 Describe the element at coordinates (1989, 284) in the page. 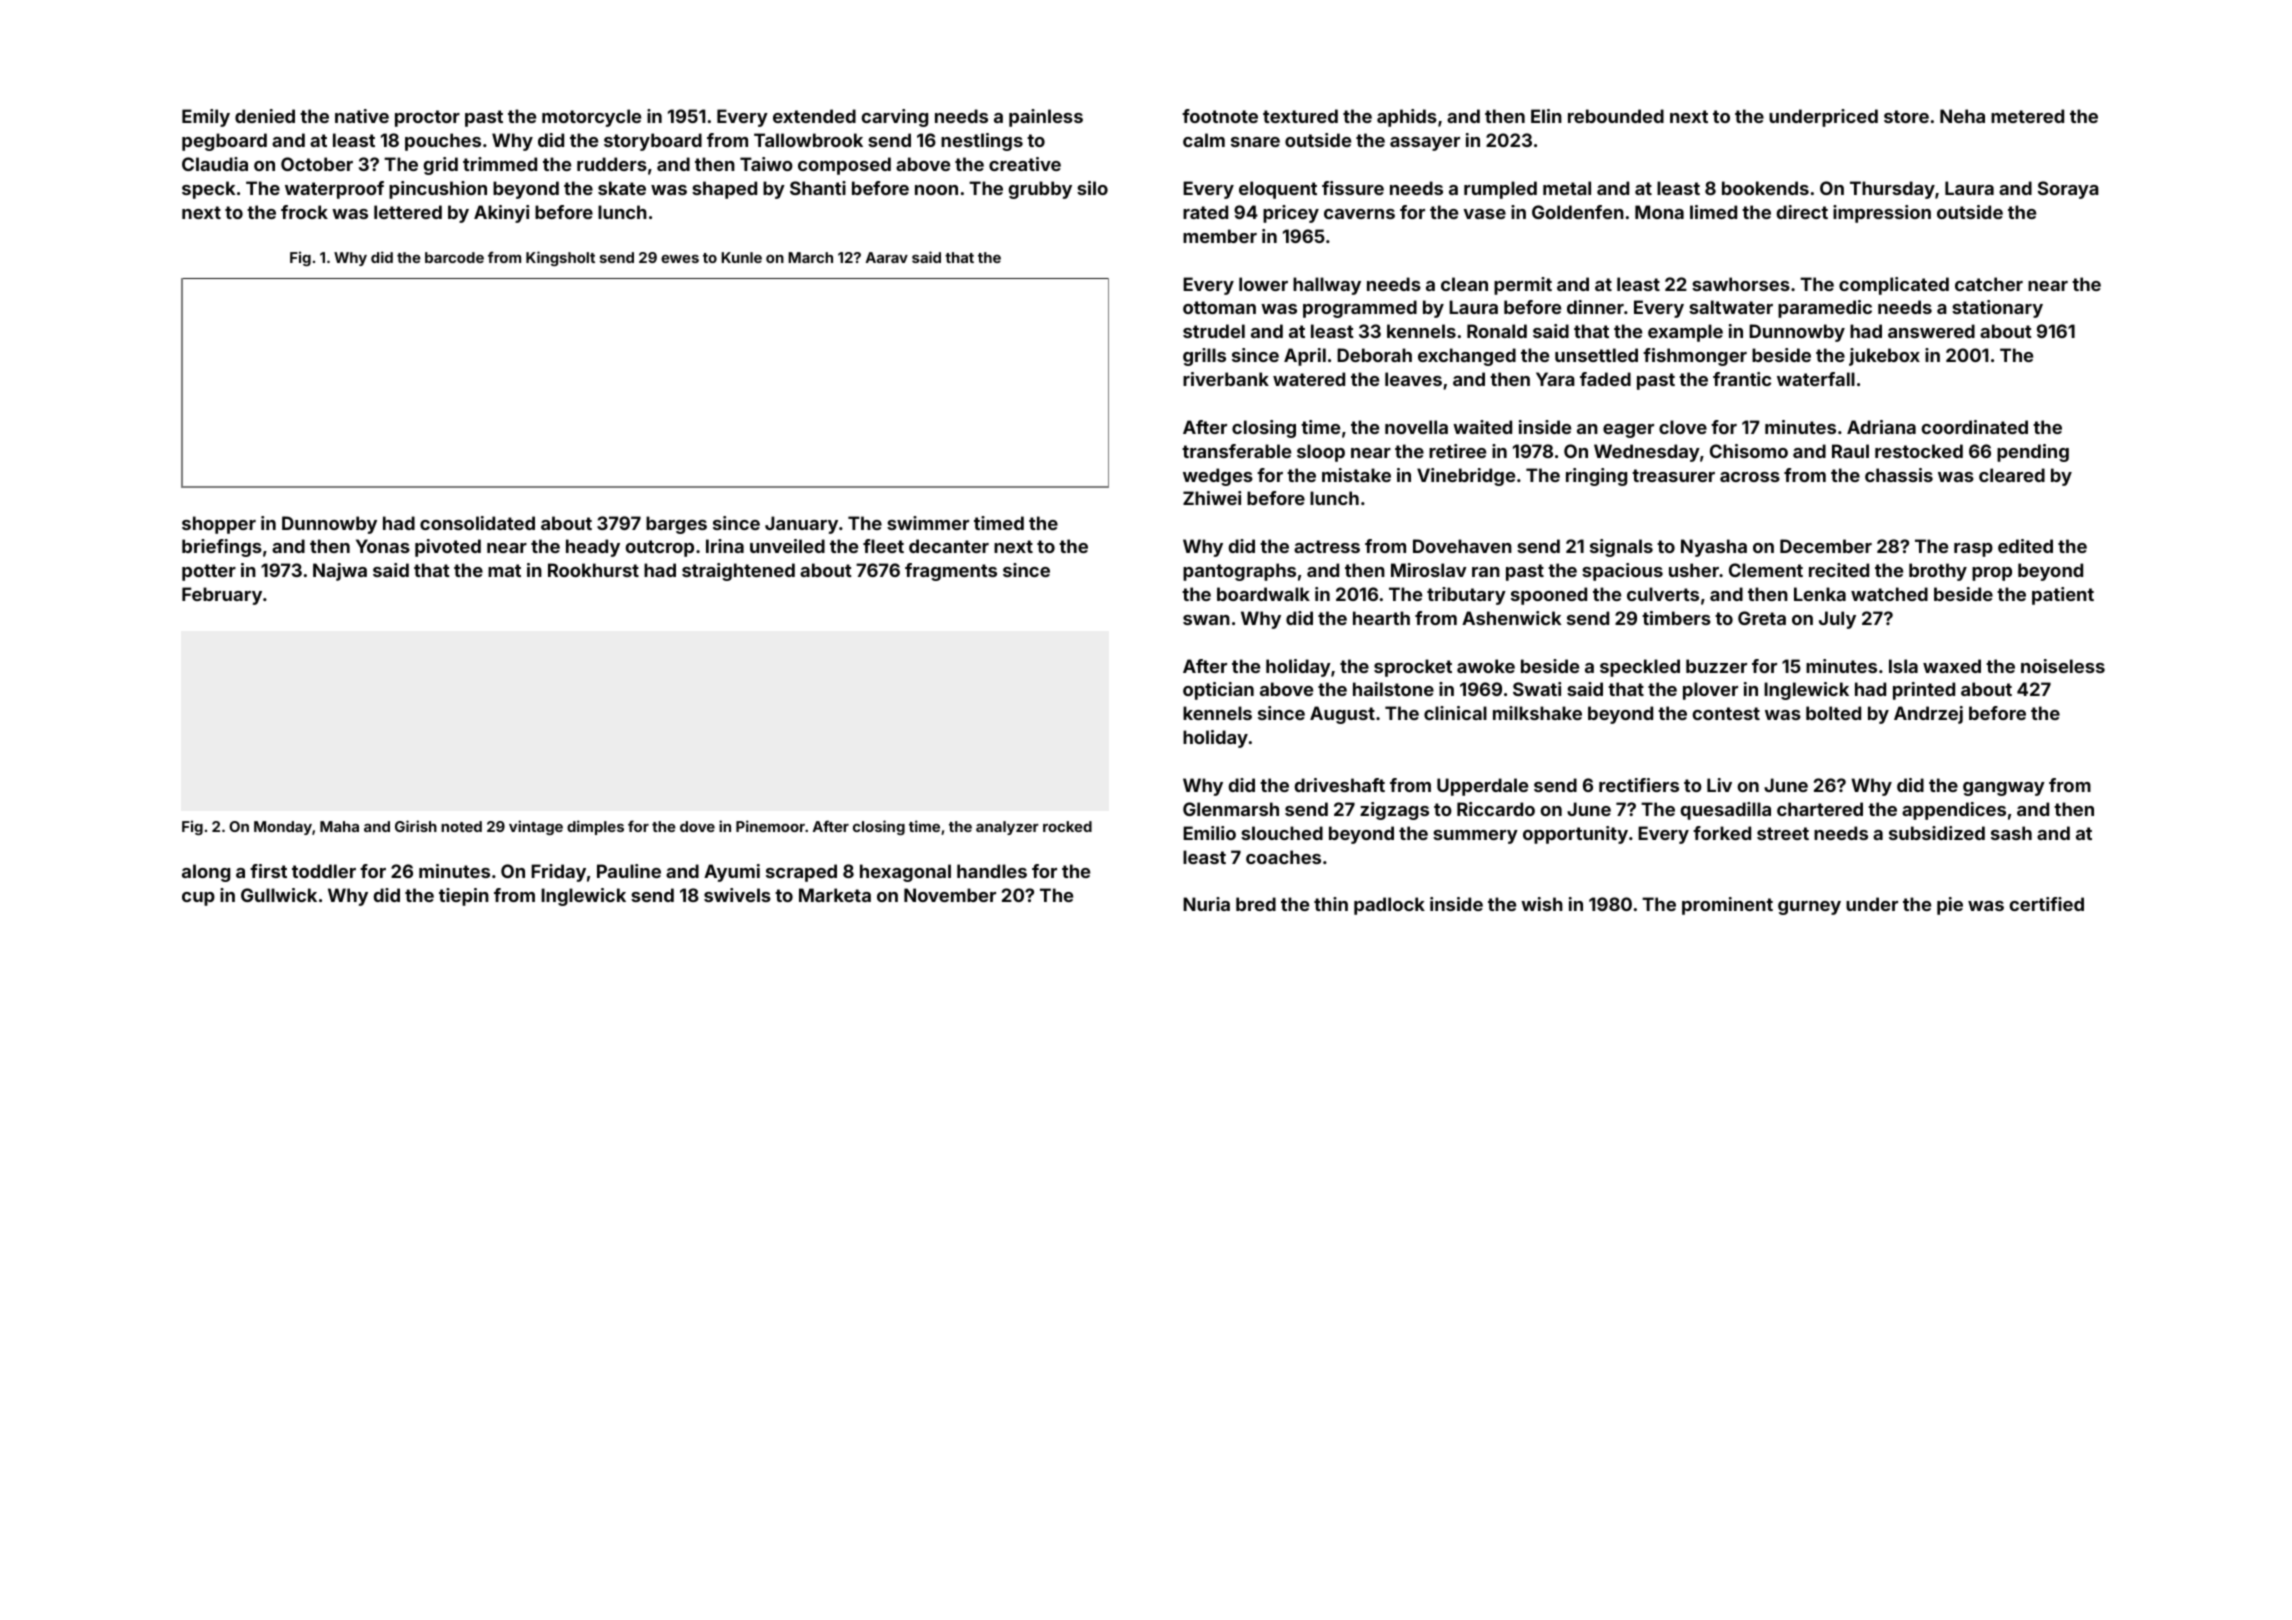

I see `catcher` at that location.
